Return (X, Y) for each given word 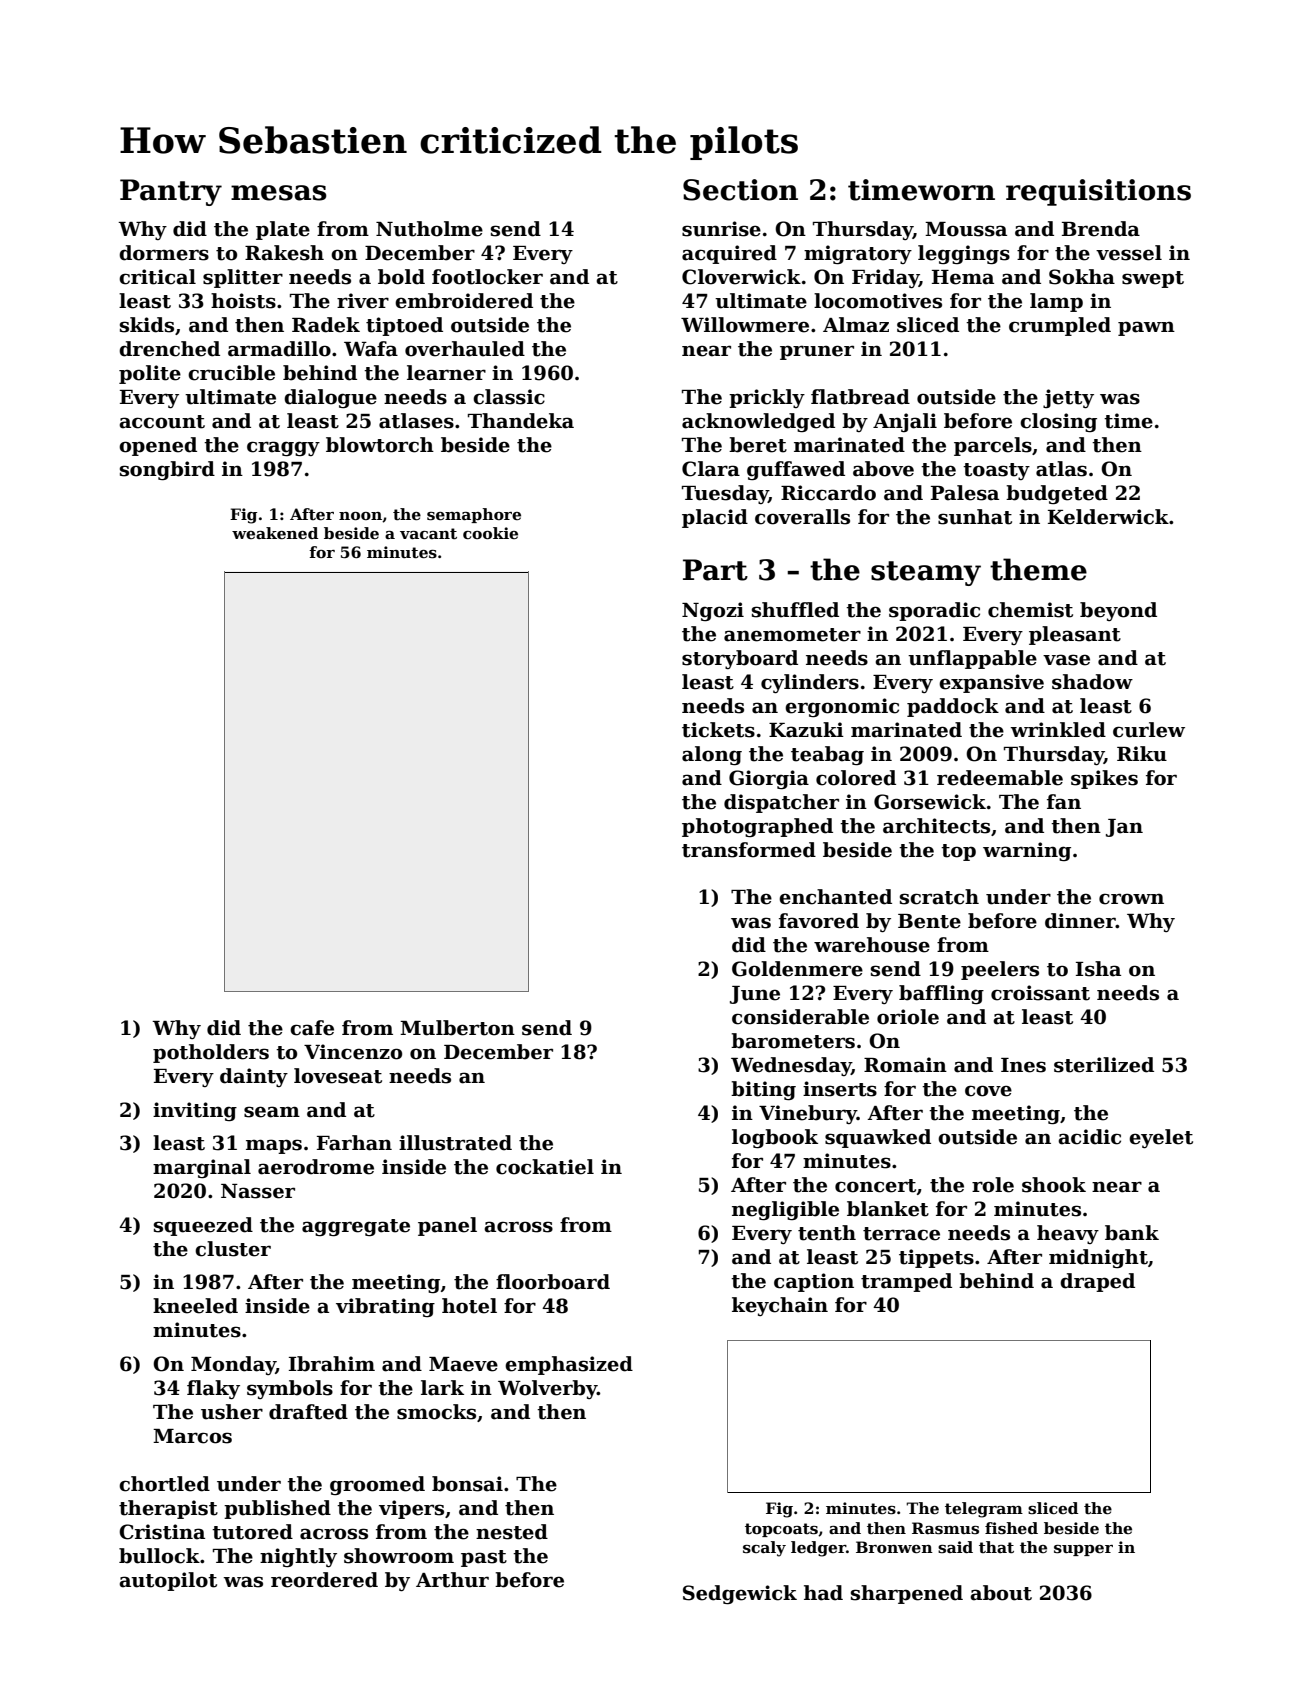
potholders (211, 1053)
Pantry (171, 192)
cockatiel (545, 1167)
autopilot (168, 1581)
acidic (1089, 1137)
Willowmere (745, 325)
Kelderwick (1108, 517)
